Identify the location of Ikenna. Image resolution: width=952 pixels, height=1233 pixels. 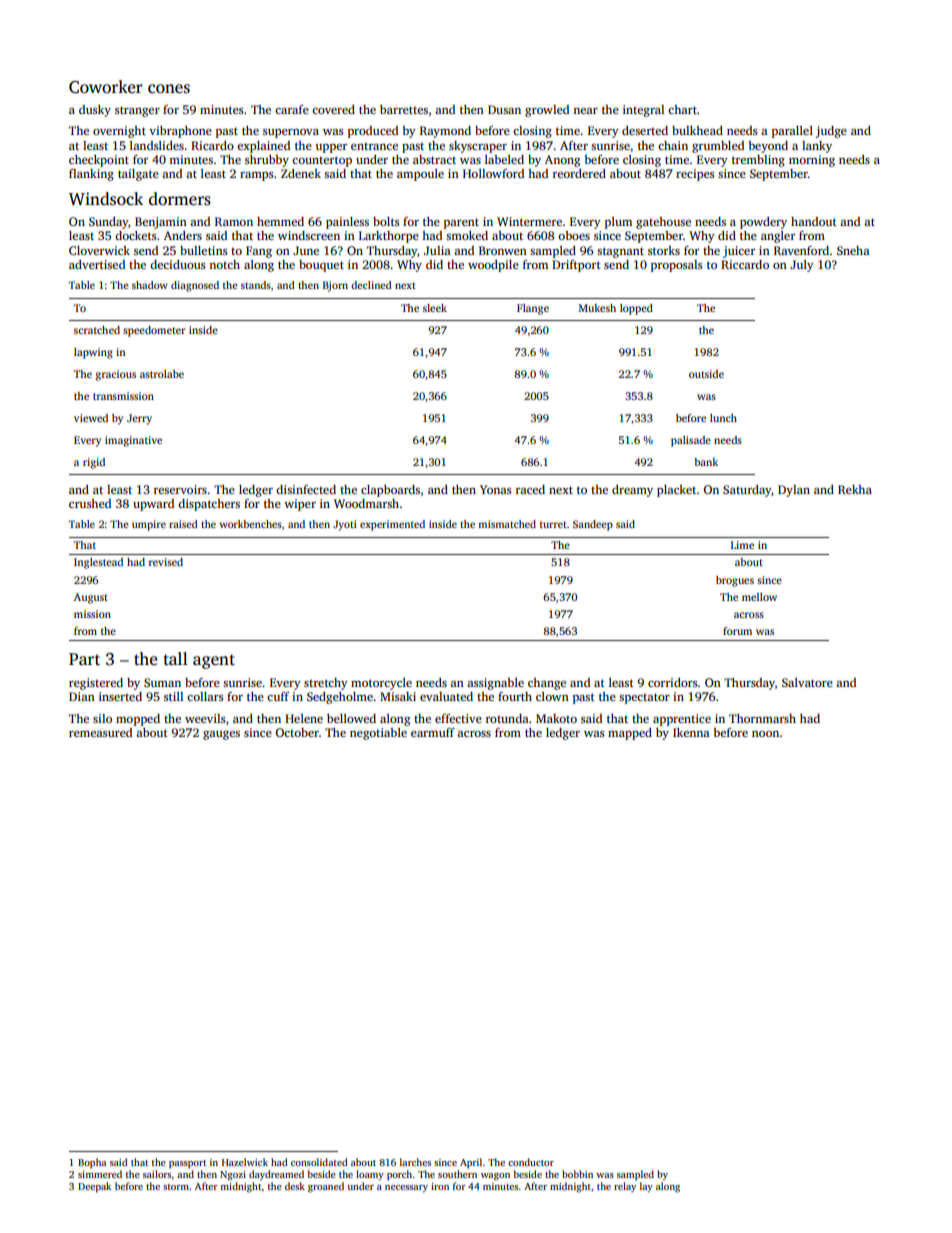
(691, 732).
